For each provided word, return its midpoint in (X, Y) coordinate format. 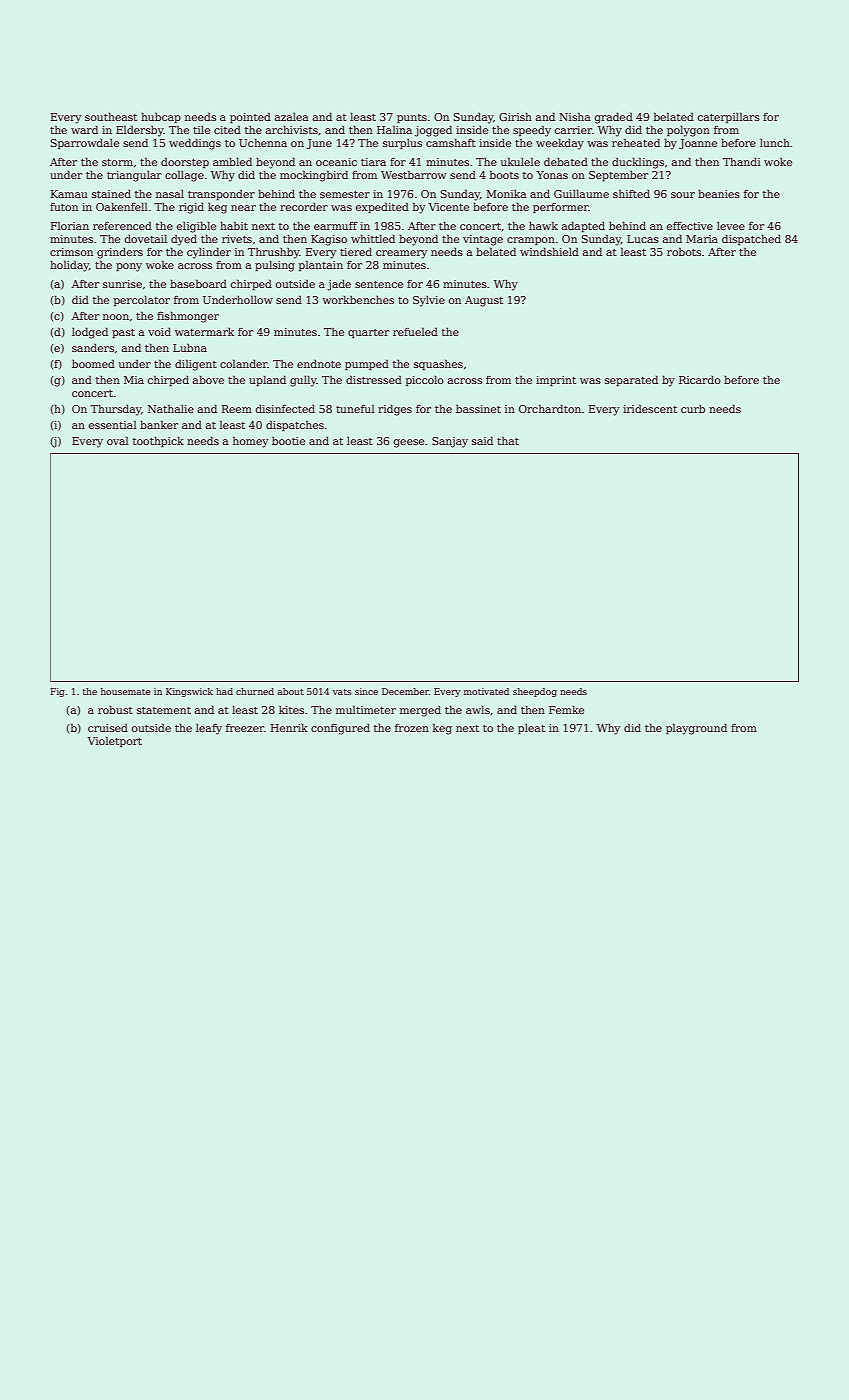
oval (118, 440)
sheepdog (535, 692)
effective (690, 226)
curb (693, 409)
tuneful (355, 408)
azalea (292, 117)
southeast (111, 116)
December (405, 691)
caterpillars (729, 117)
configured (340, 729)
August (484, 301)
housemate (125, 691)
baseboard (198, 283)
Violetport (114, 741)
